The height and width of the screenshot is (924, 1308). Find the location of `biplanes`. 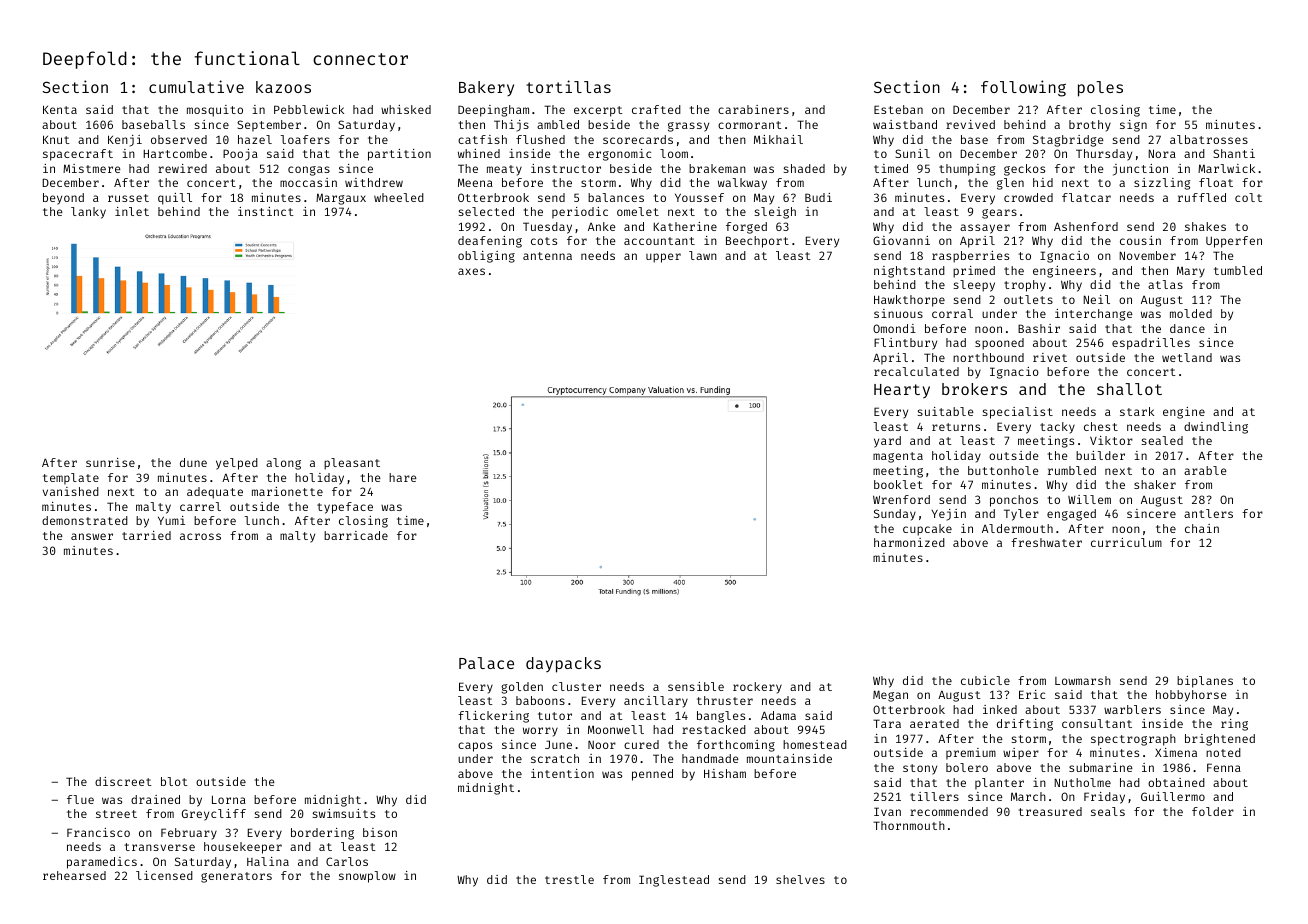

biplanes is located at coordinates (1205, 682).
